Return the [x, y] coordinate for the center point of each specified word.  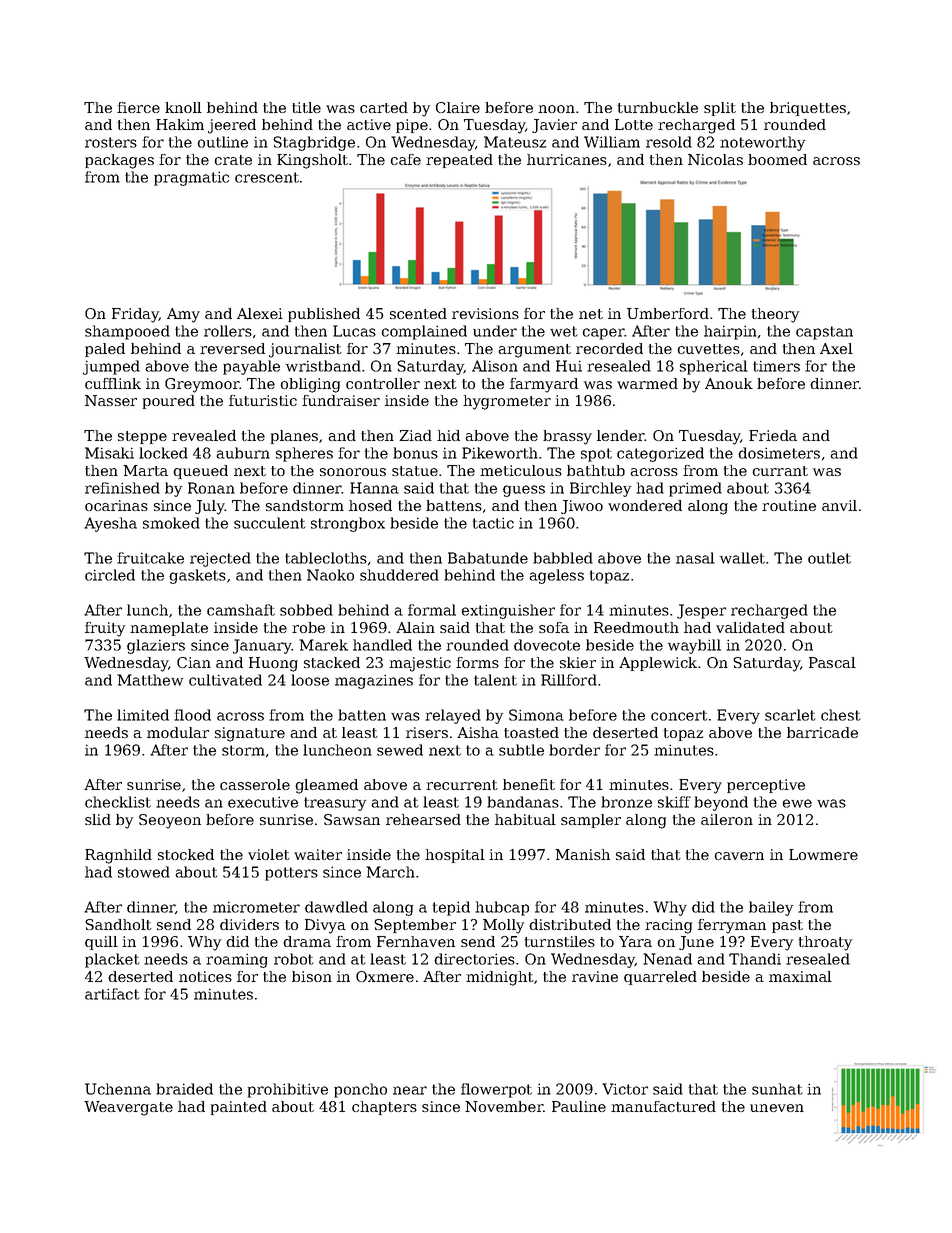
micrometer [256, 907]
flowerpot [496, 1090]
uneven [777, 1108]
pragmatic [191, 178]
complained [424, 332]
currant [780, 471]
